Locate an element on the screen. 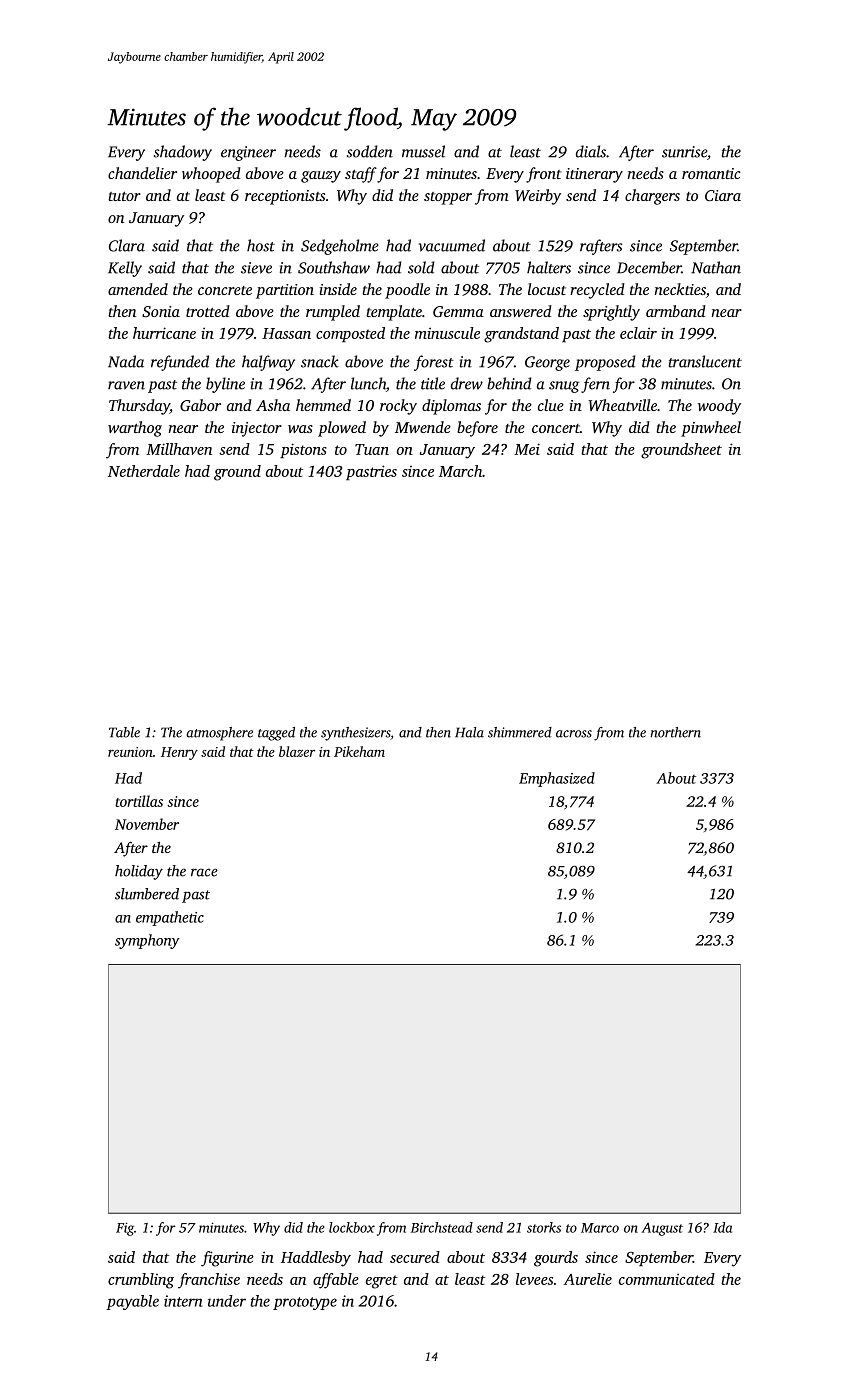 The height and width of the screenshot is (1400, 849). Birchstead is located at coordinates (442, 1227).
